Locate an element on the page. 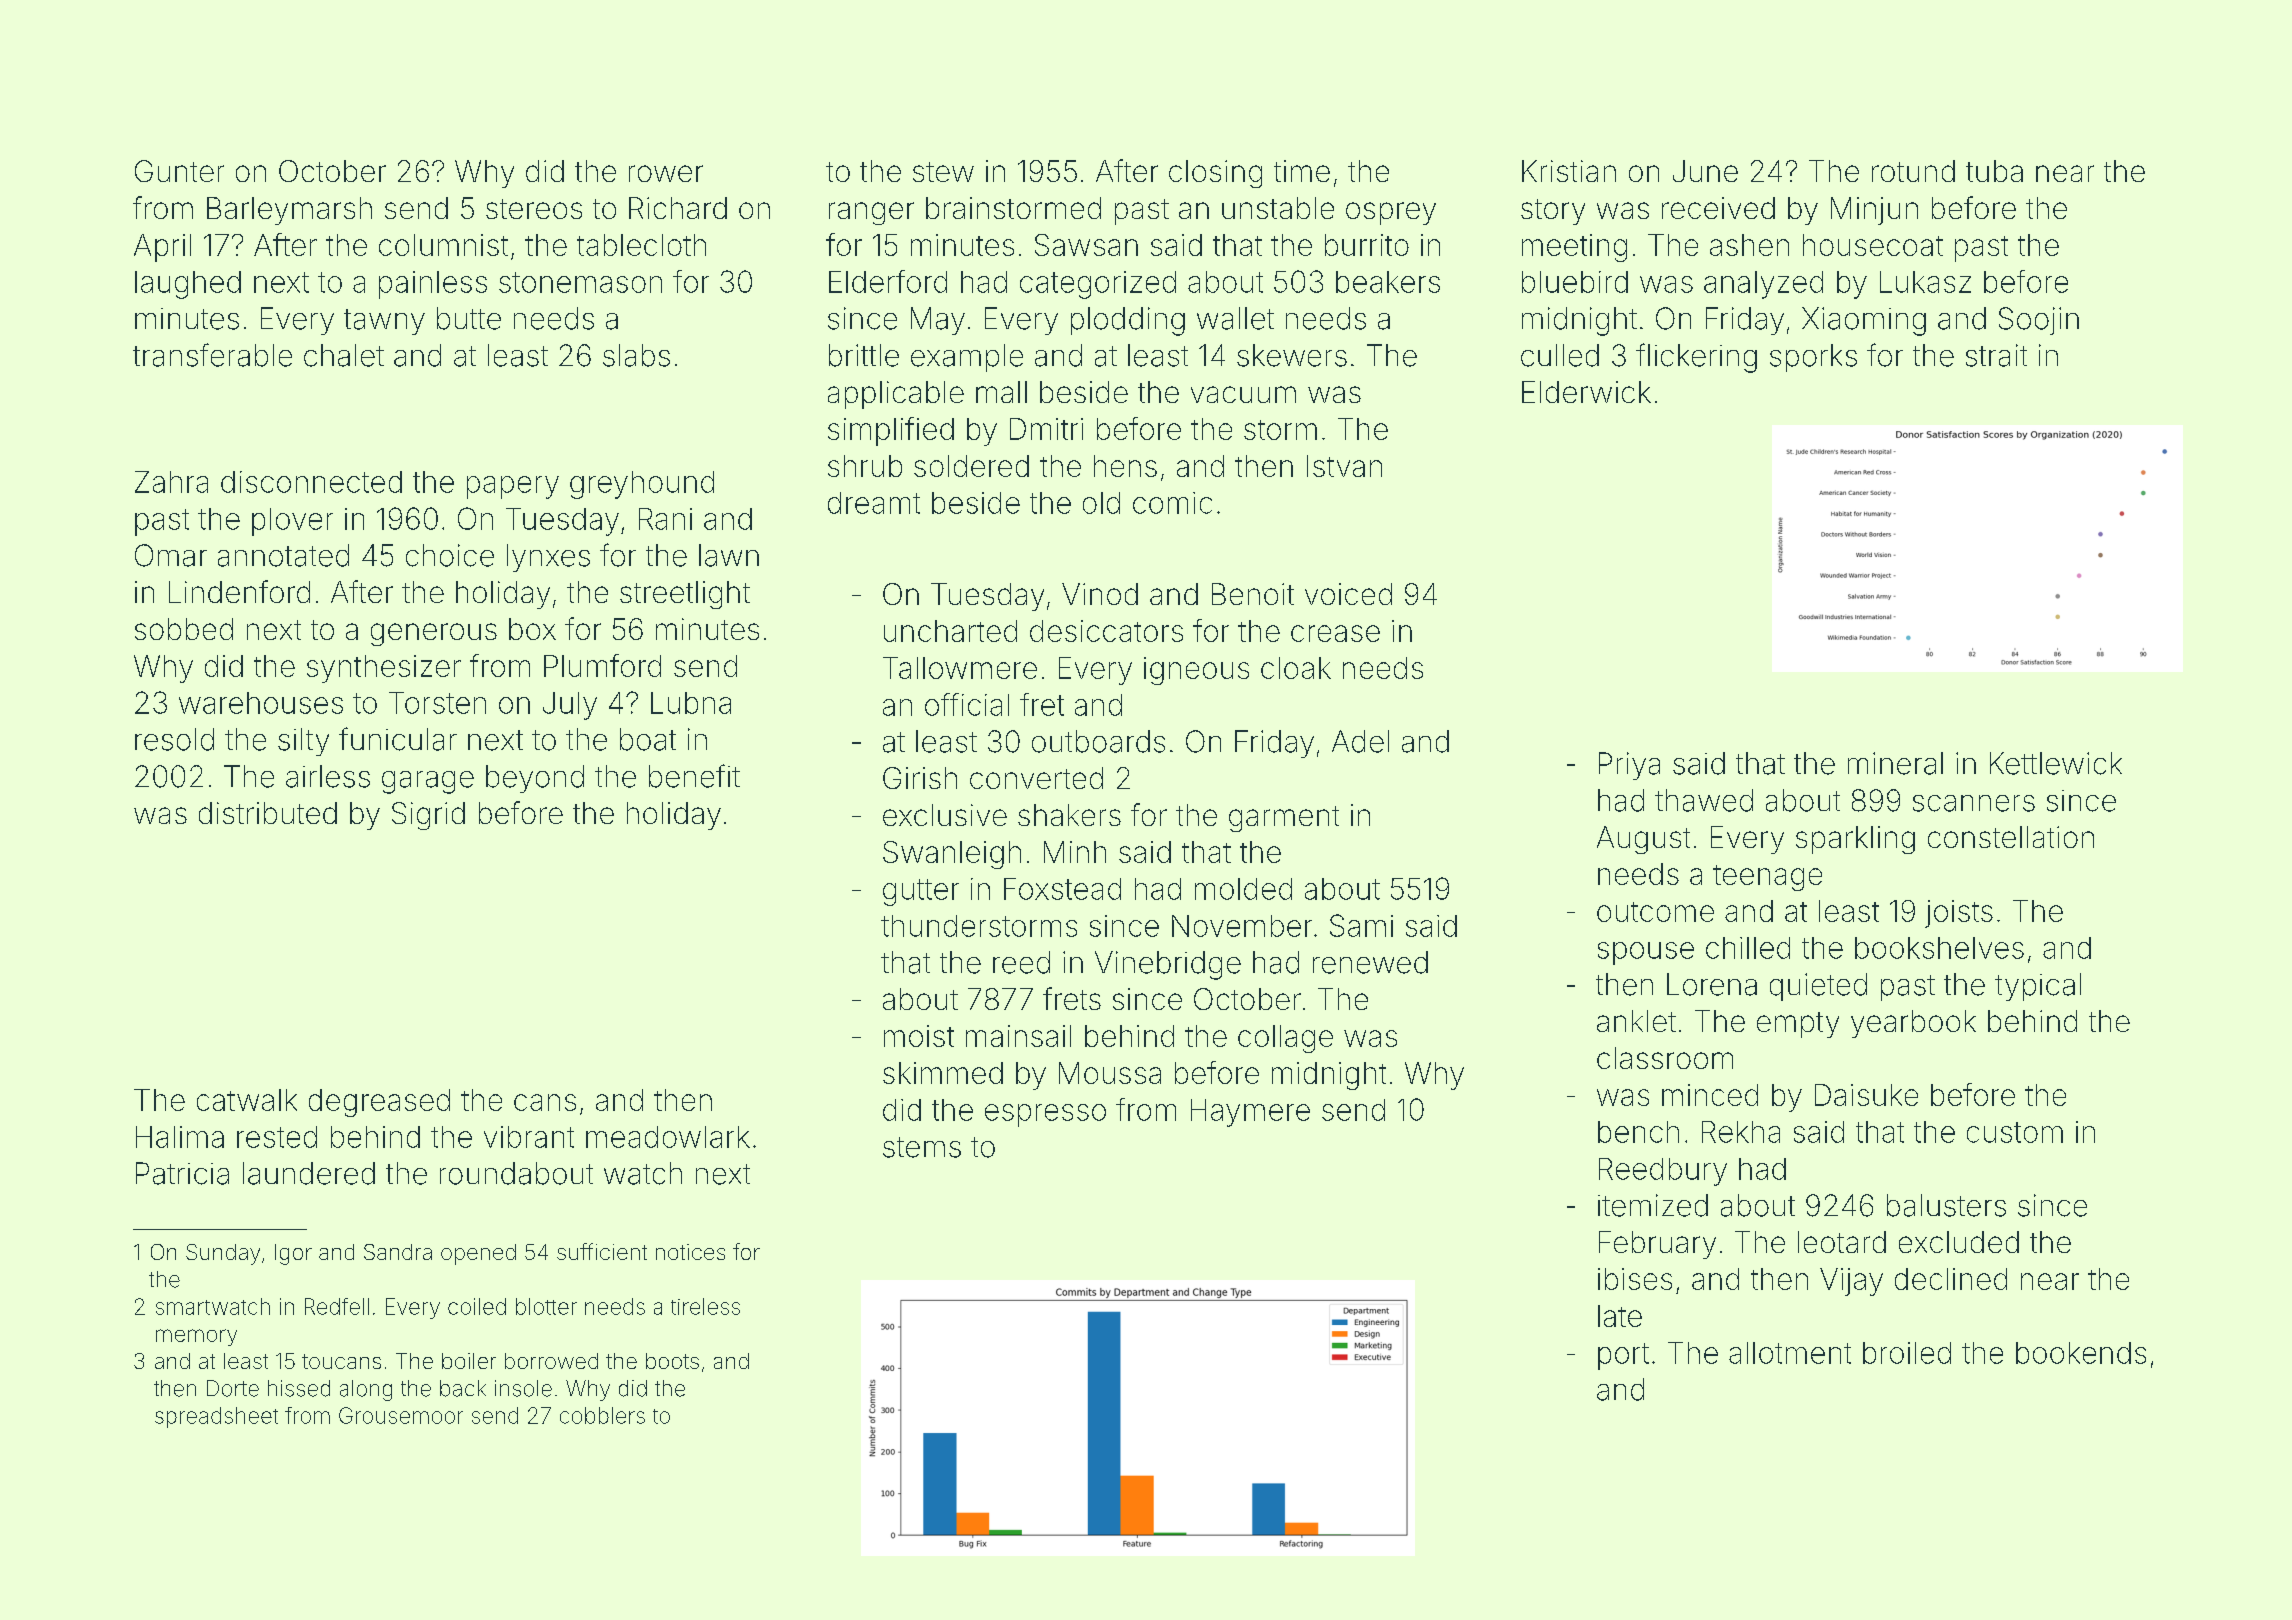 The height and width of the document is (1620, 2292). Sawsan is located at coordinates (1086, 245).
